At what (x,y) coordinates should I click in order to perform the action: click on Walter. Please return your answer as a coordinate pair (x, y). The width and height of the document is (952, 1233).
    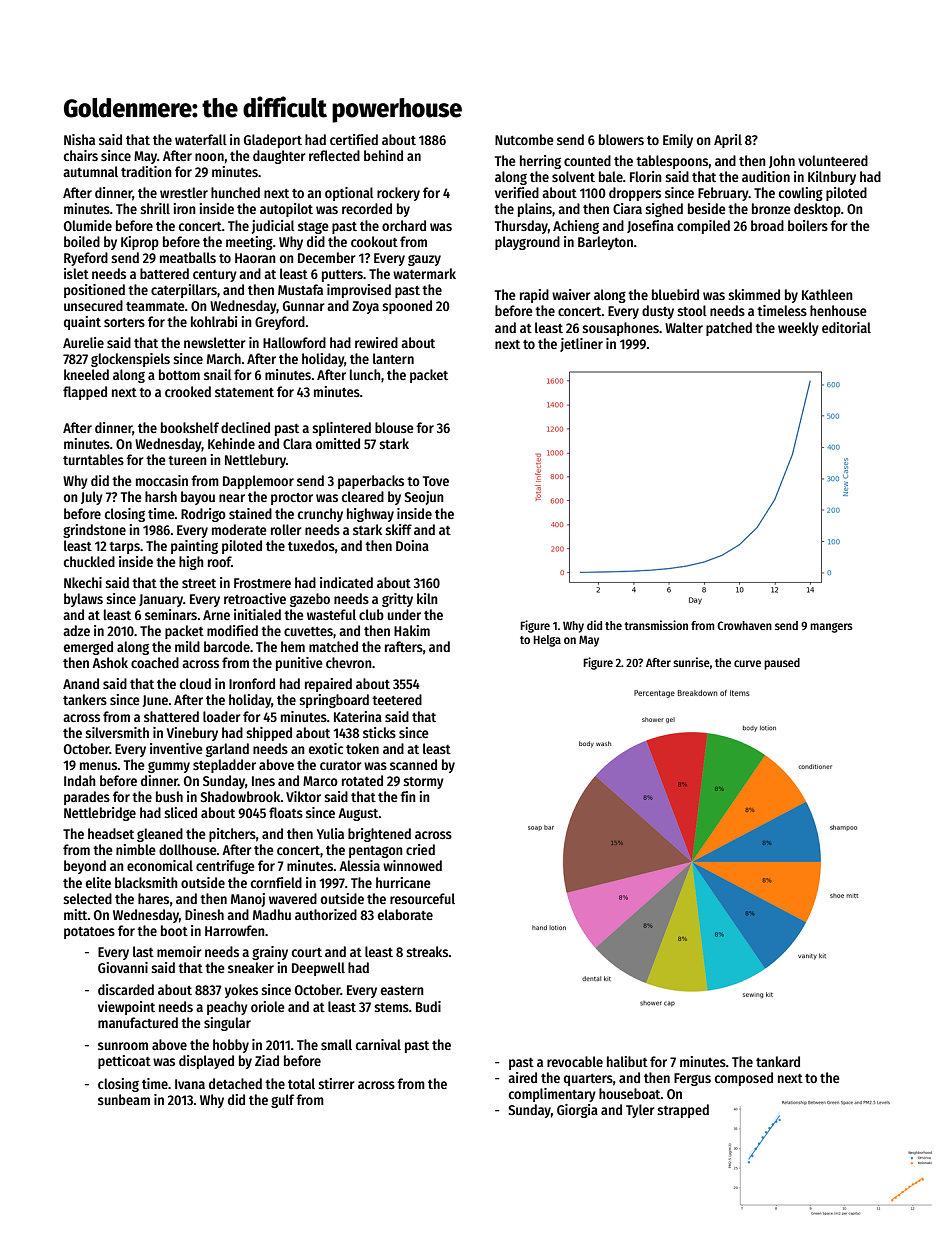
    Looking at the image, I should click on (684, 327).
